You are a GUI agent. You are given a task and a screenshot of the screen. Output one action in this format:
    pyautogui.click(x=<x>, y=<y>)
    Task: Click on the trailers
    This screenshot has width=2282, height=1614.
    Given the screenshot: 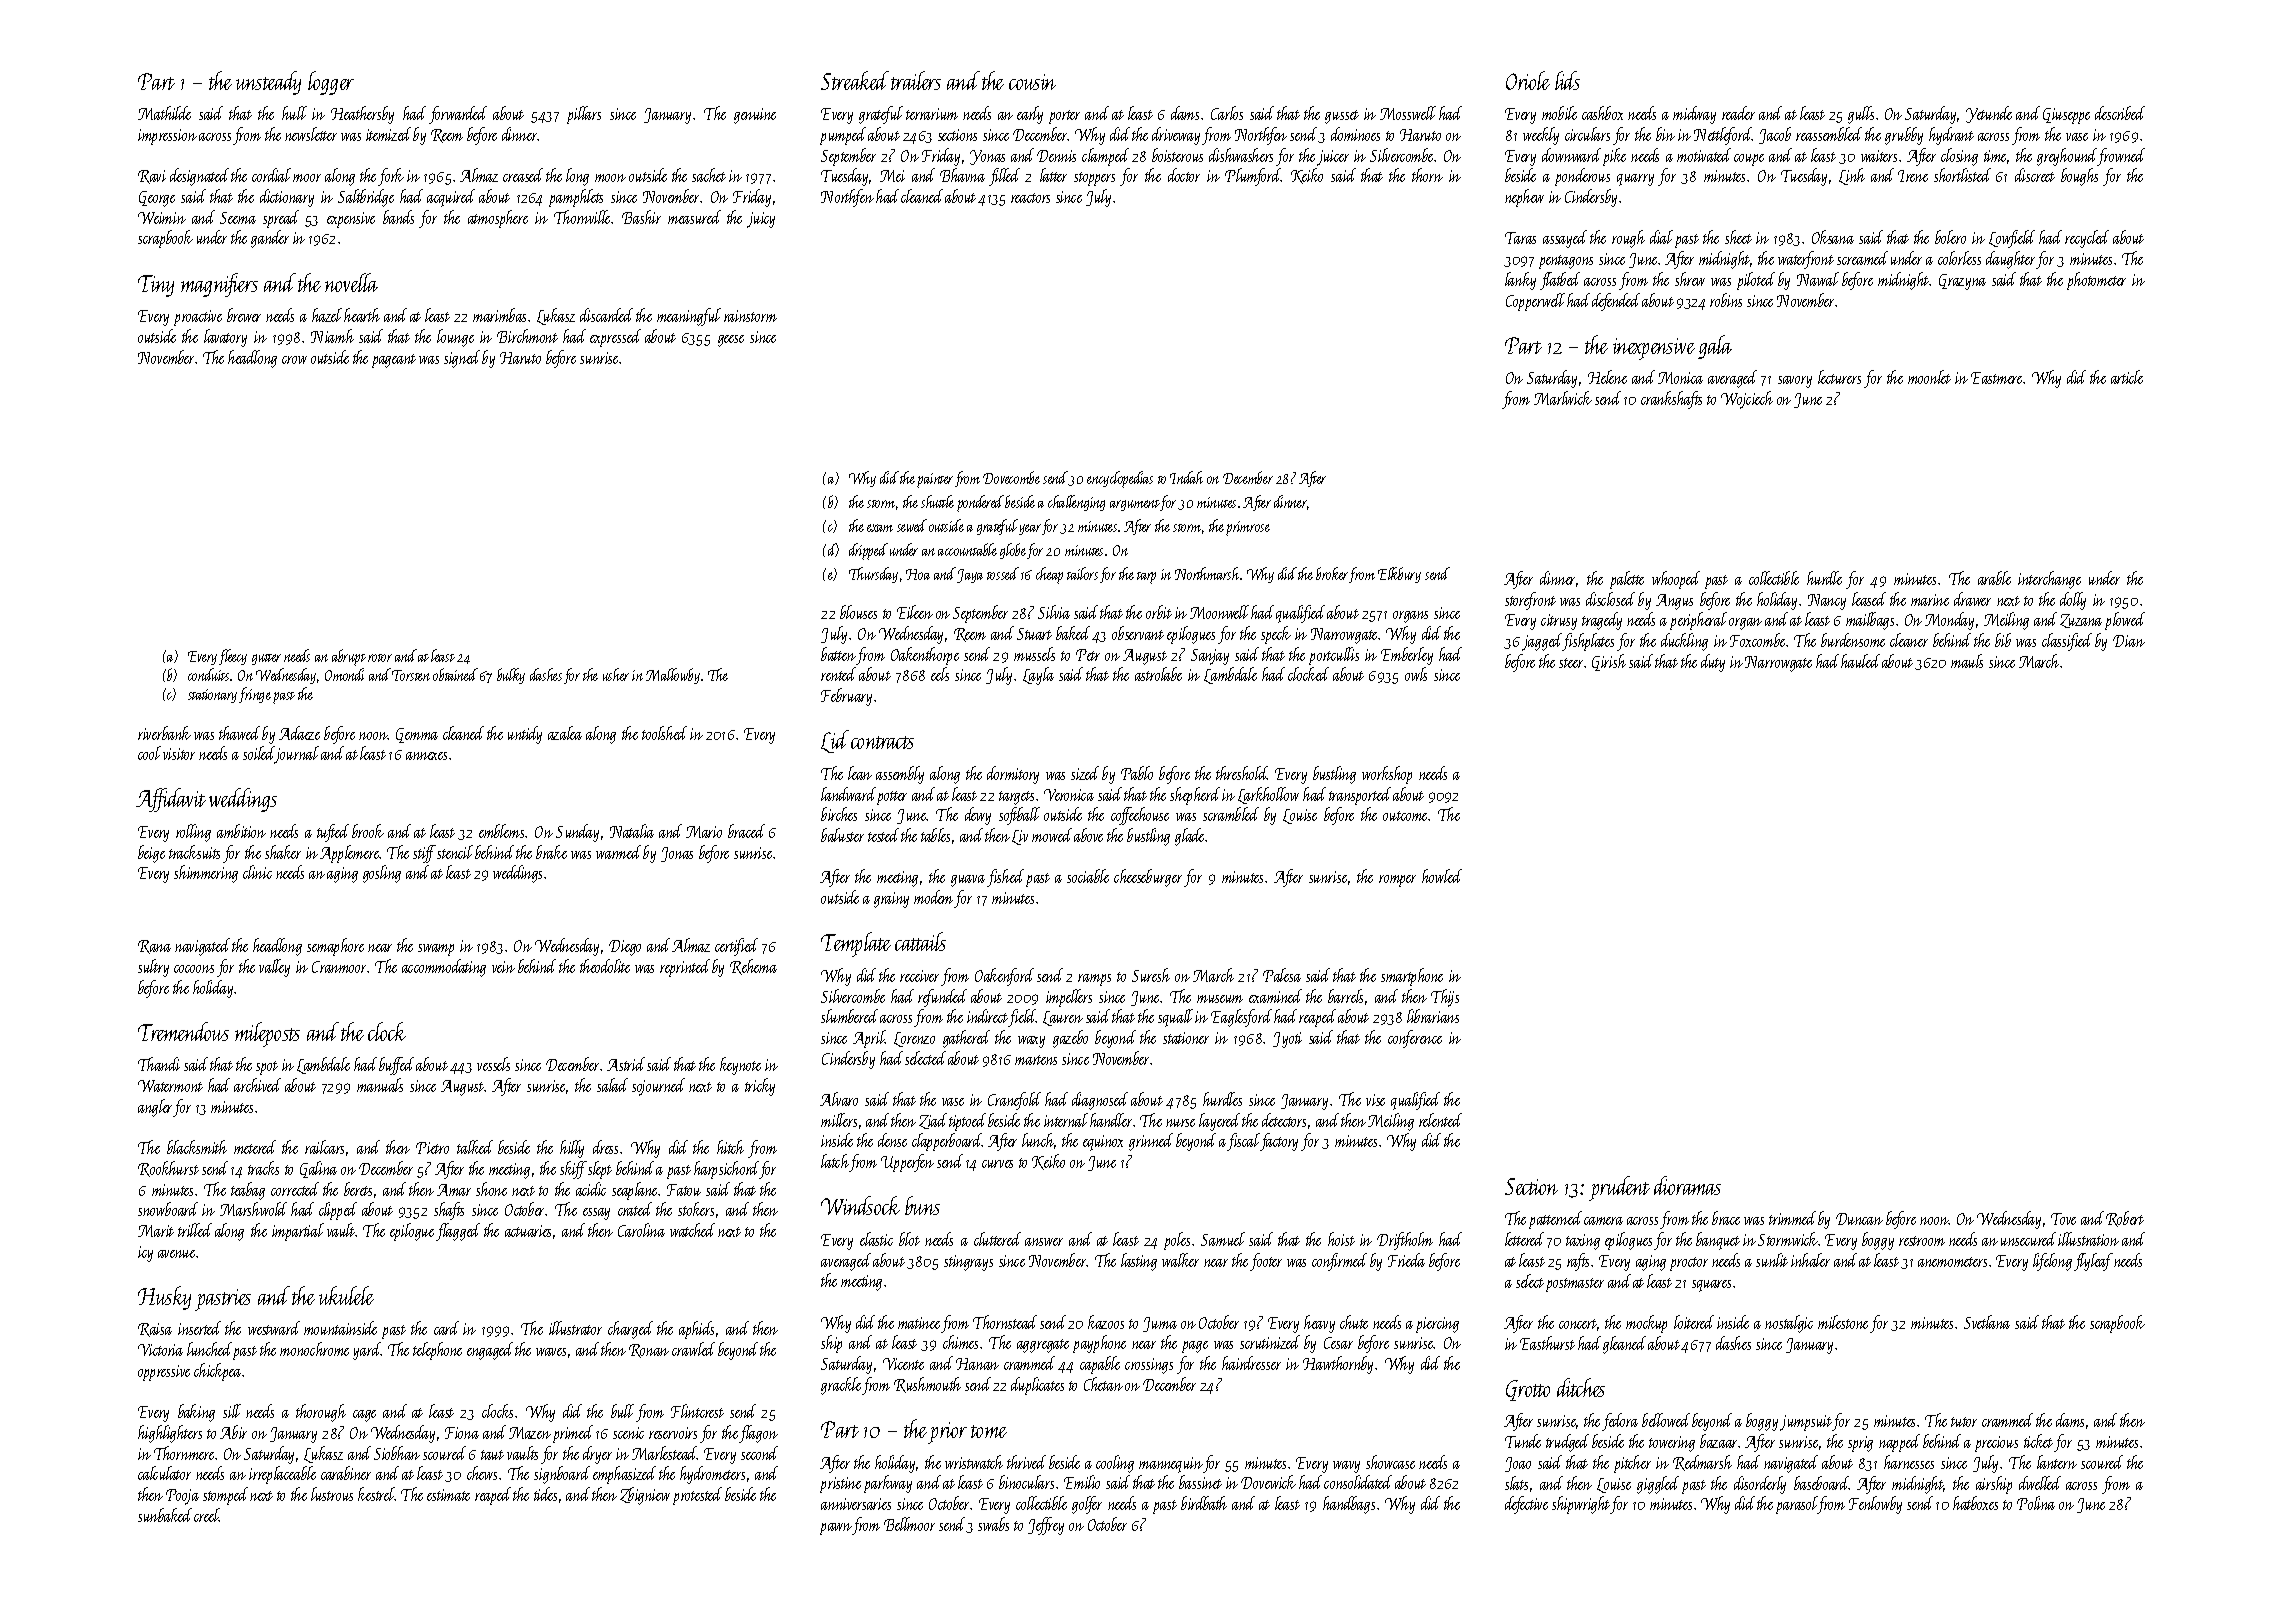 What is the action you would take?
    pyautogui.click(x=916, y=80)
